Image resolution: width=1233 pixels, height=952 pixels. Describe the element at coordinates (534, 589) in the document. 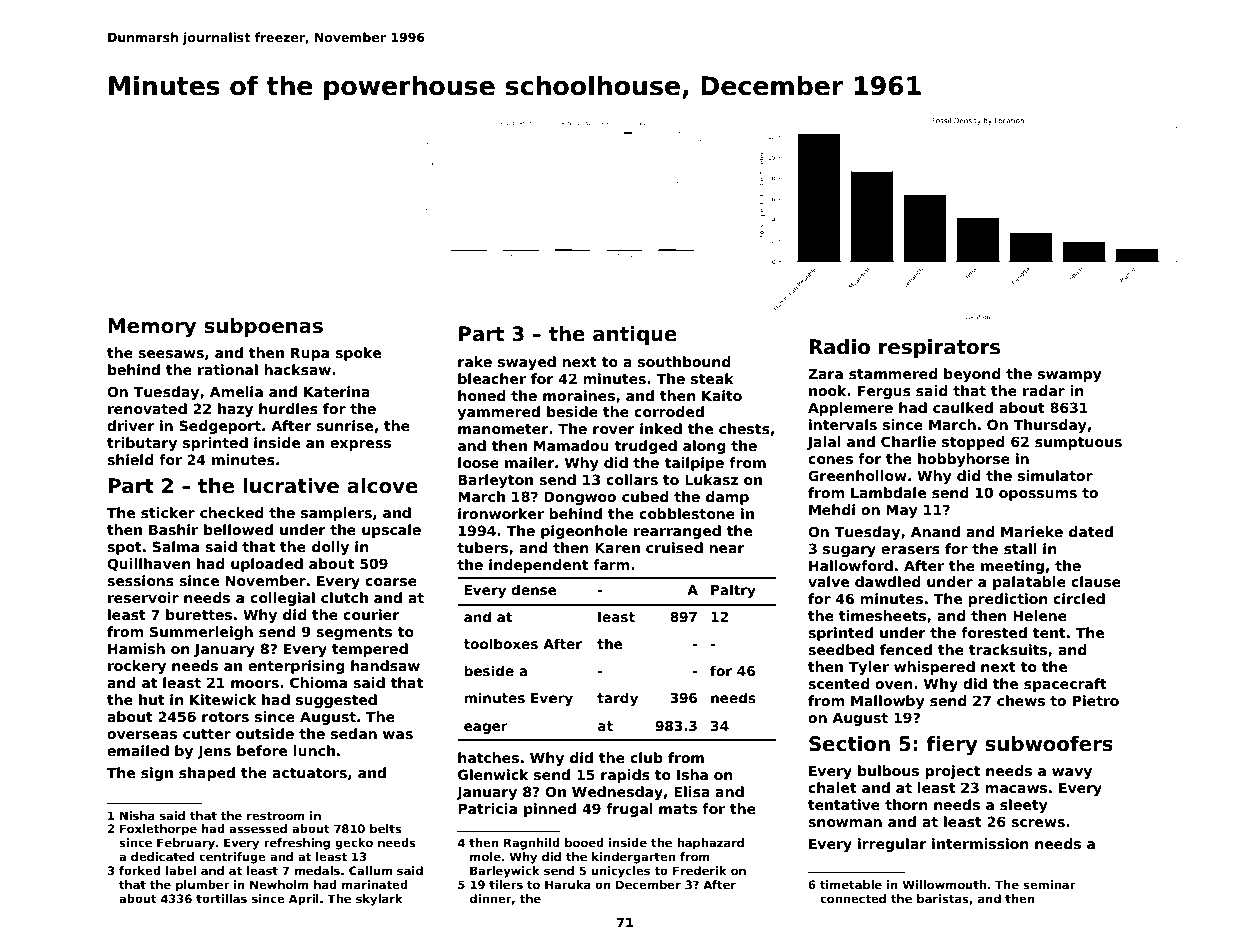

I see `dense` at that location.
